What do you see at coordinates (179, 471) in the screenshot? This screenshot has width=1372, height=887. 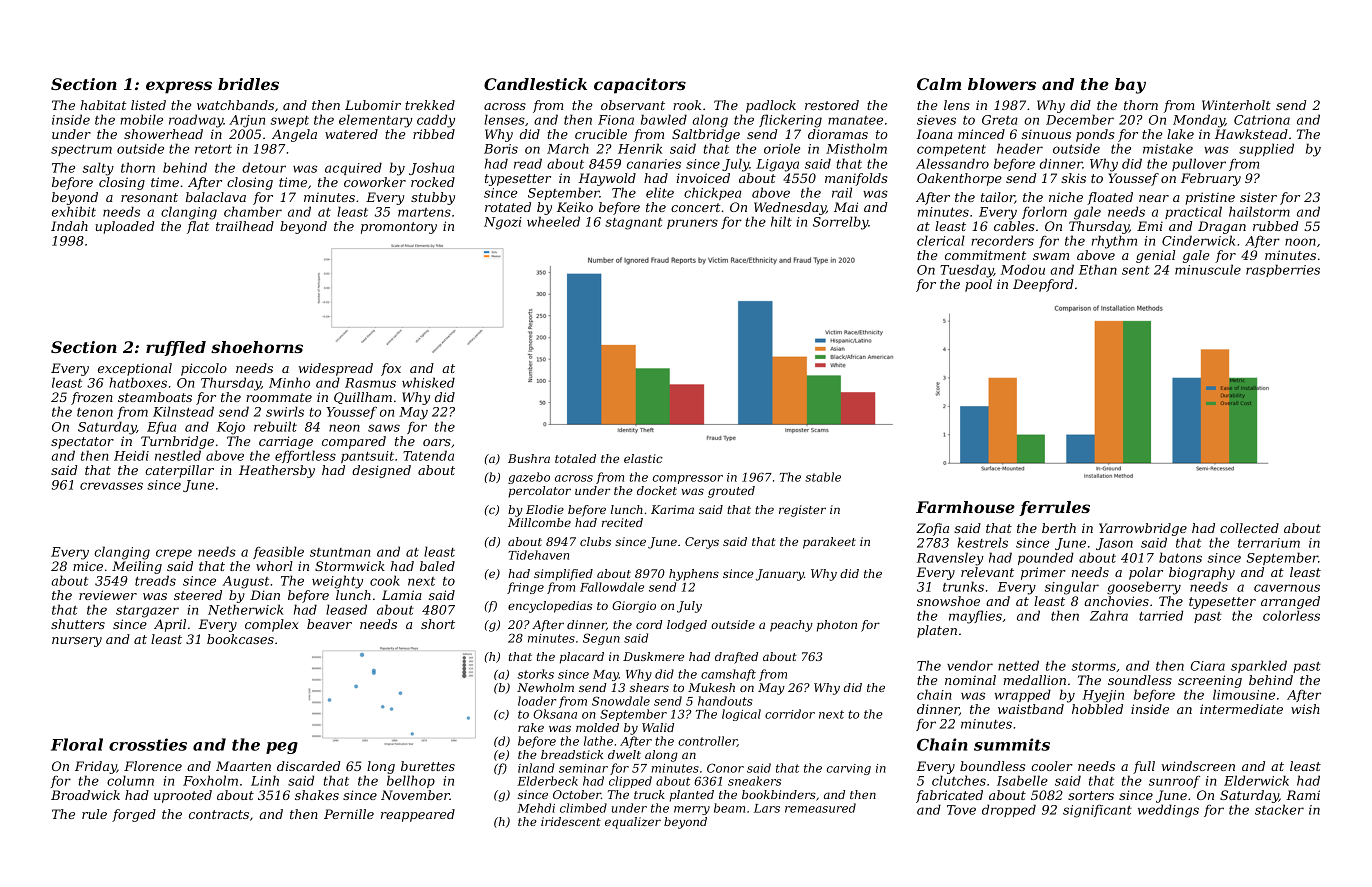 I see `caterpillar` at bounding box center [179, 471].
